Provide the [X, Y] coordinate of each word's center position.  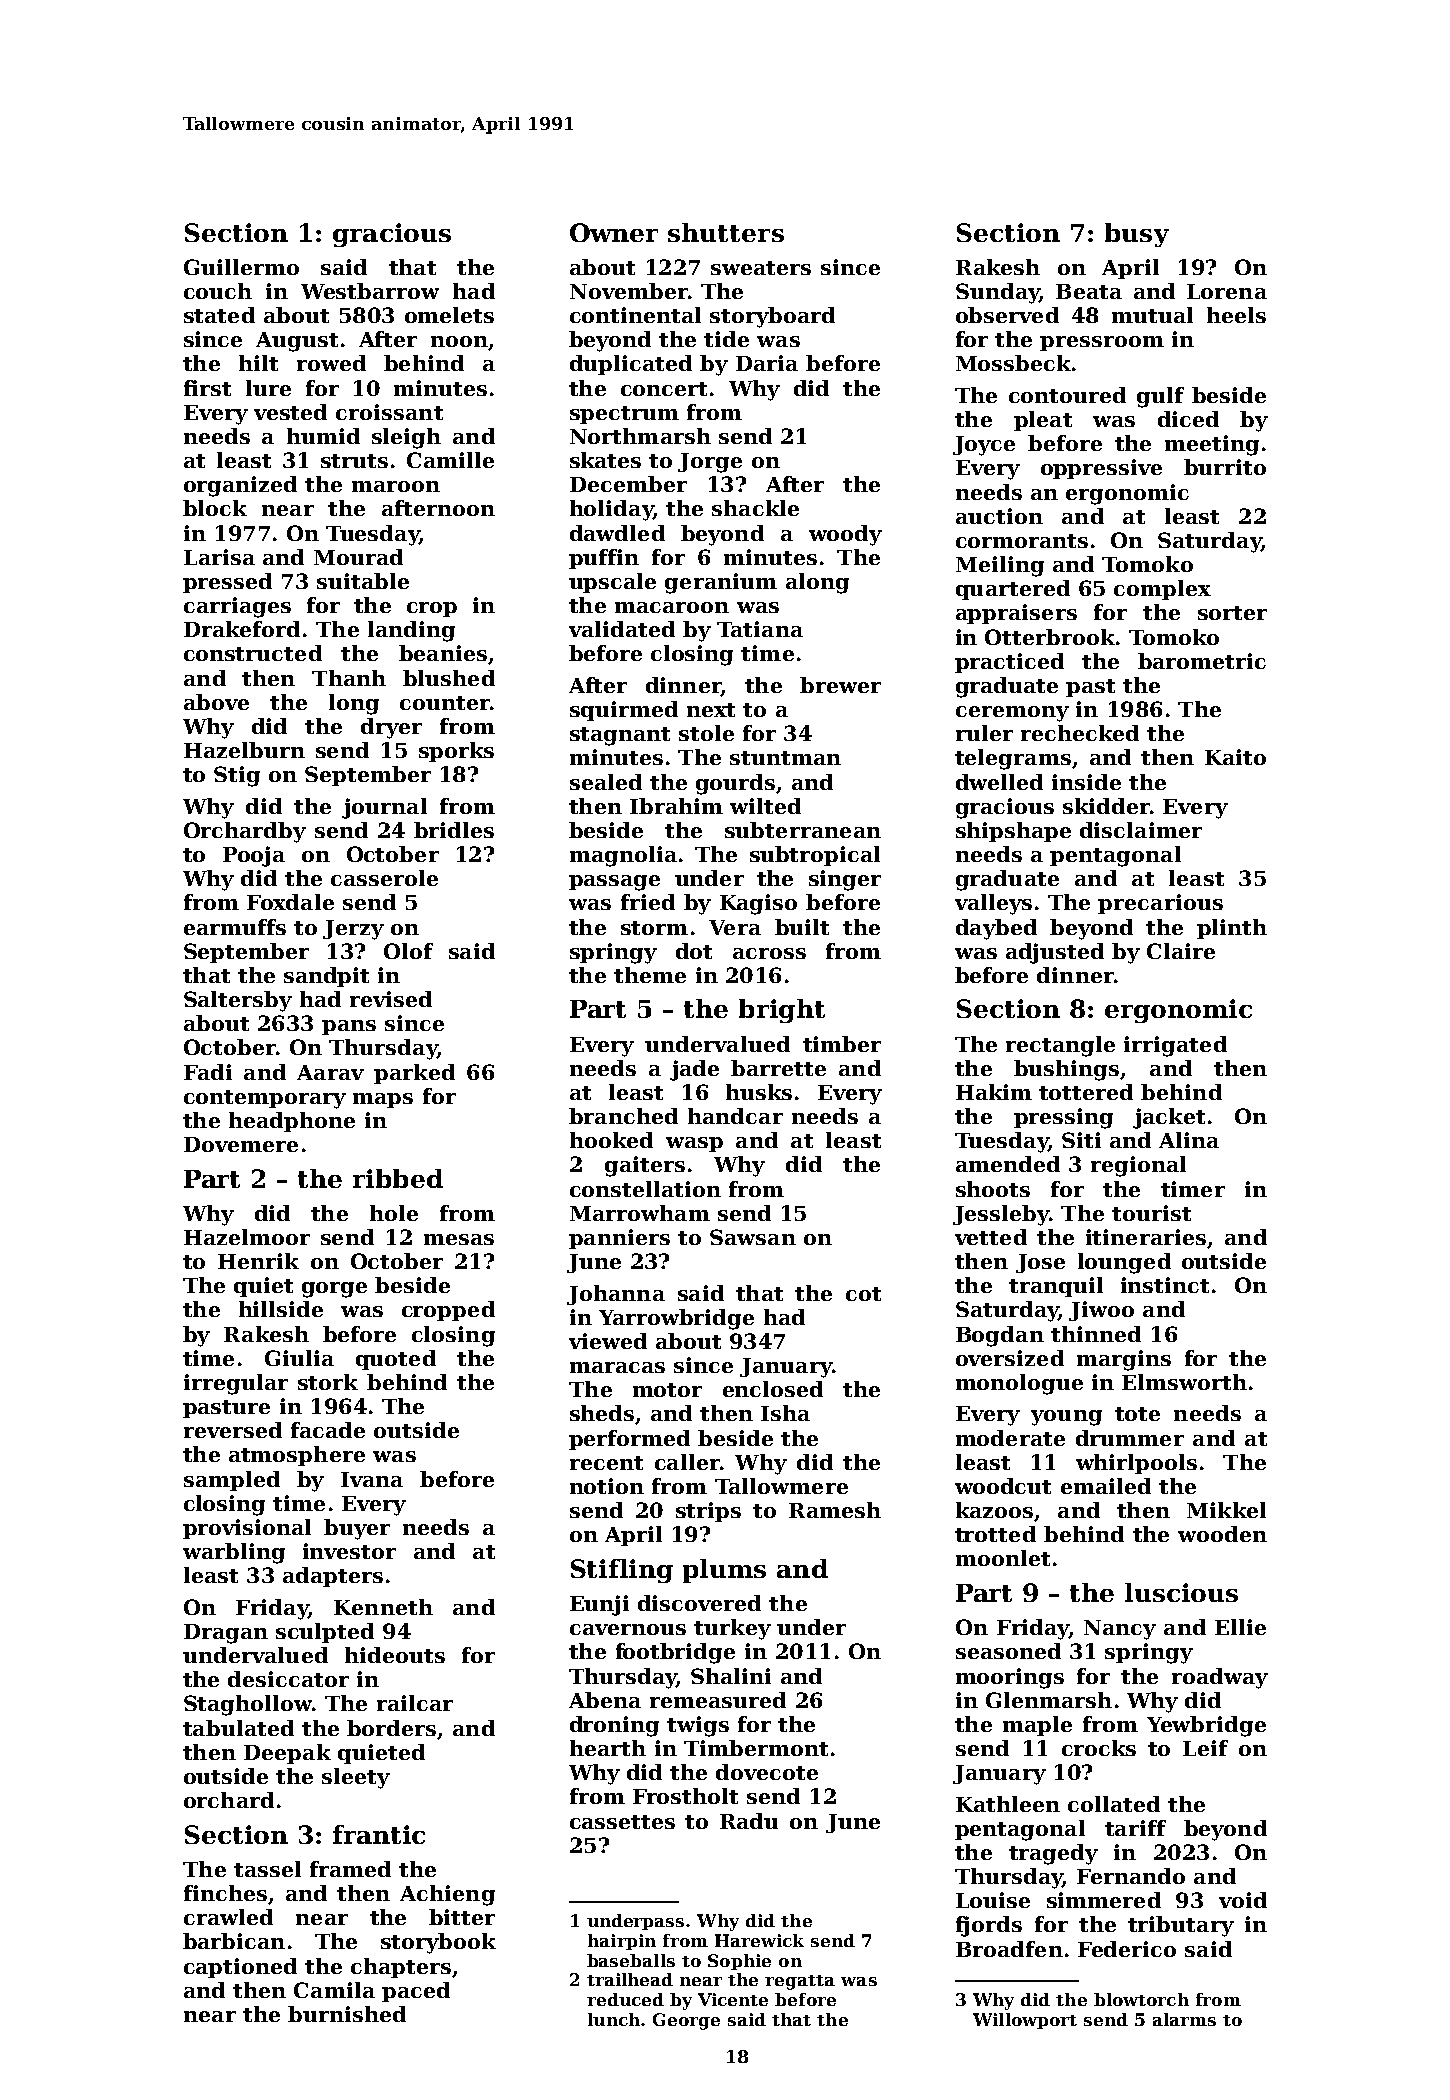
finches [225, 1893]
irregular [236, 1384]
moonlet [1003, 1558]
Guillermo [241, 267]
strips [708, 1512]
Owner [614, 232]
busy [1137, 235]
